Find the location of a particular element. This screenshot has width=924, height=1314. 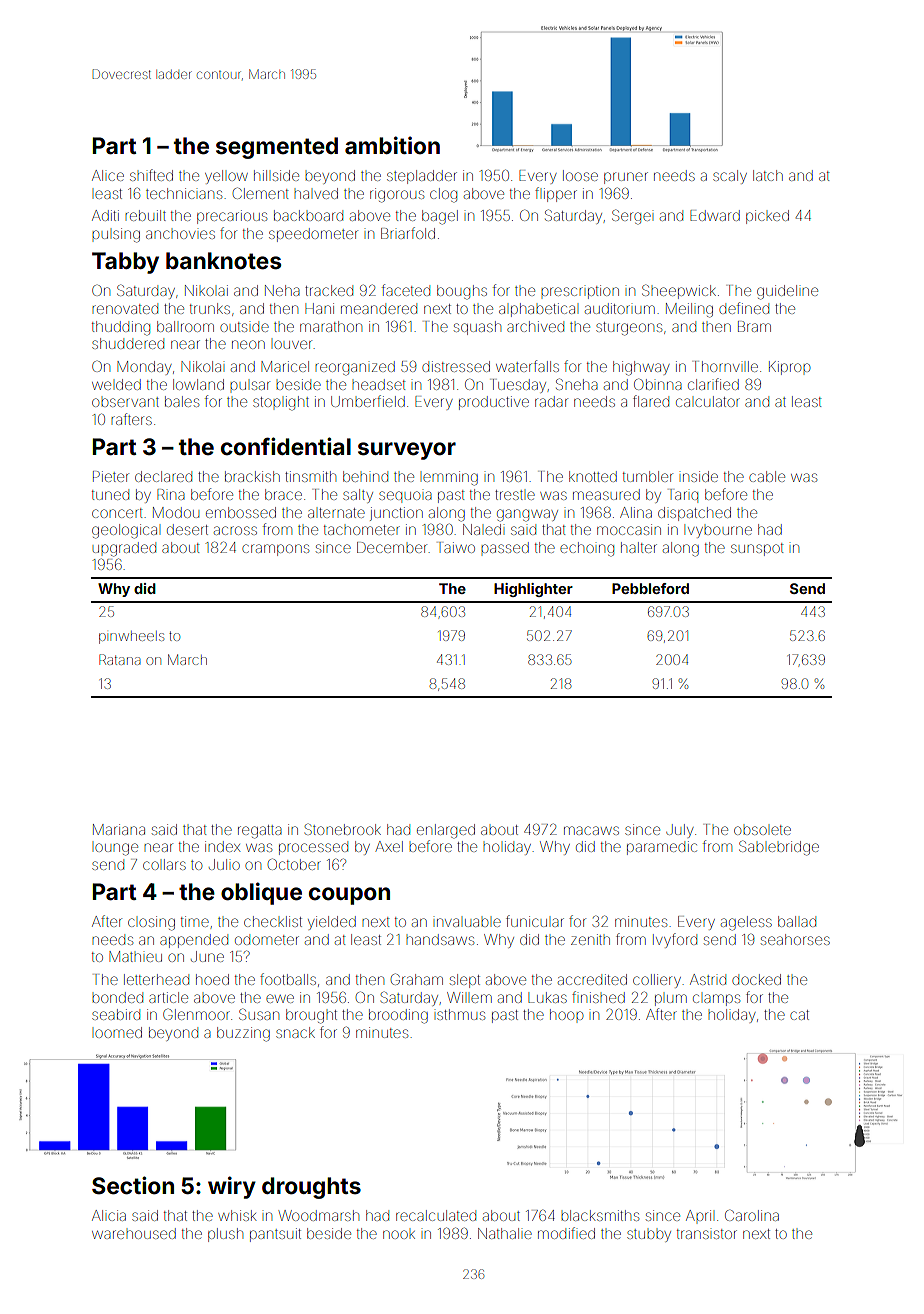

droughts is located at coordinates (311, 1188).
